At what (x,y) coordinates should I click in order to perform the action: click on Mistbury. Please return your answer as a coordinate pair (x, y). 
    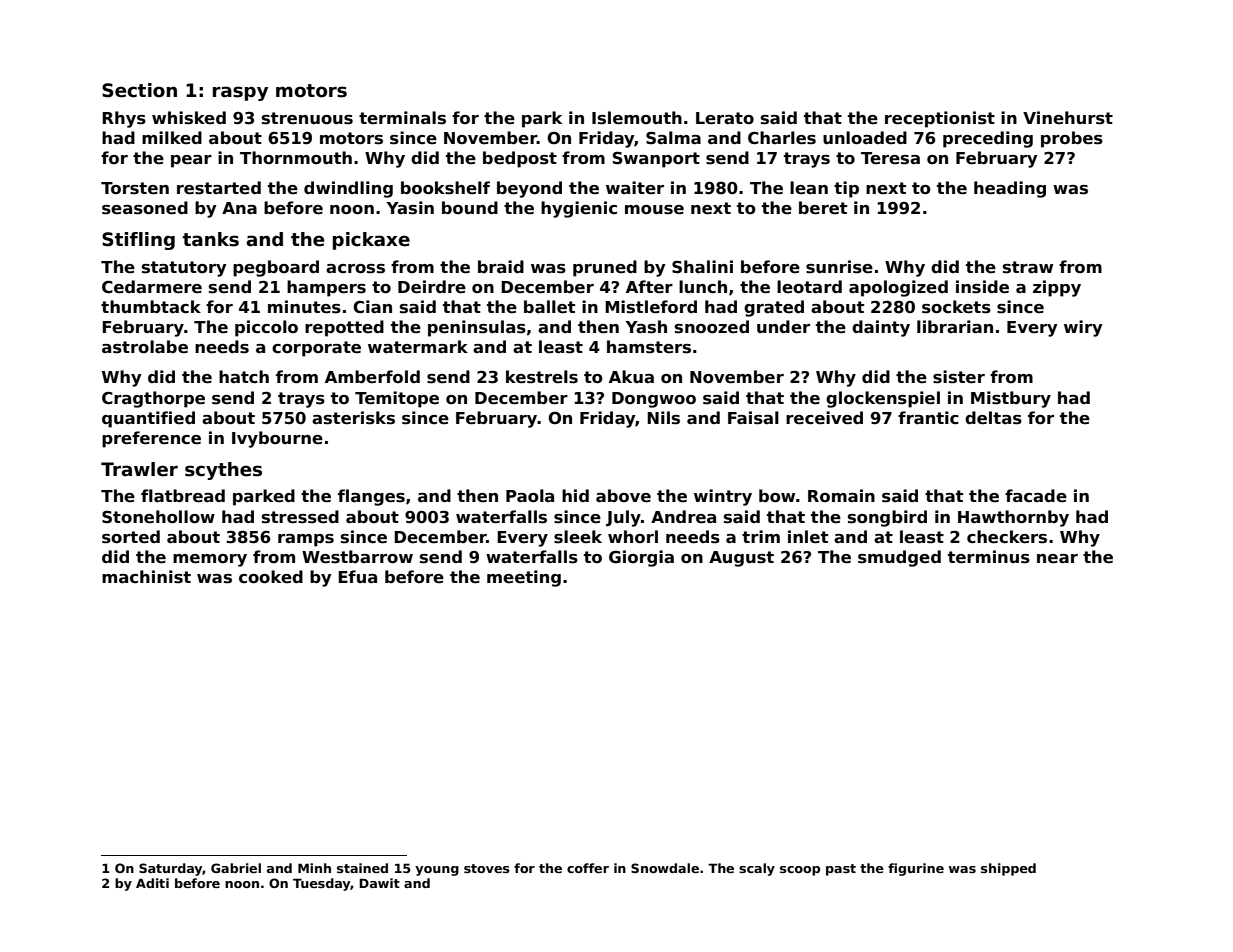
    Looking at the image, I should click on (1011, 399).
